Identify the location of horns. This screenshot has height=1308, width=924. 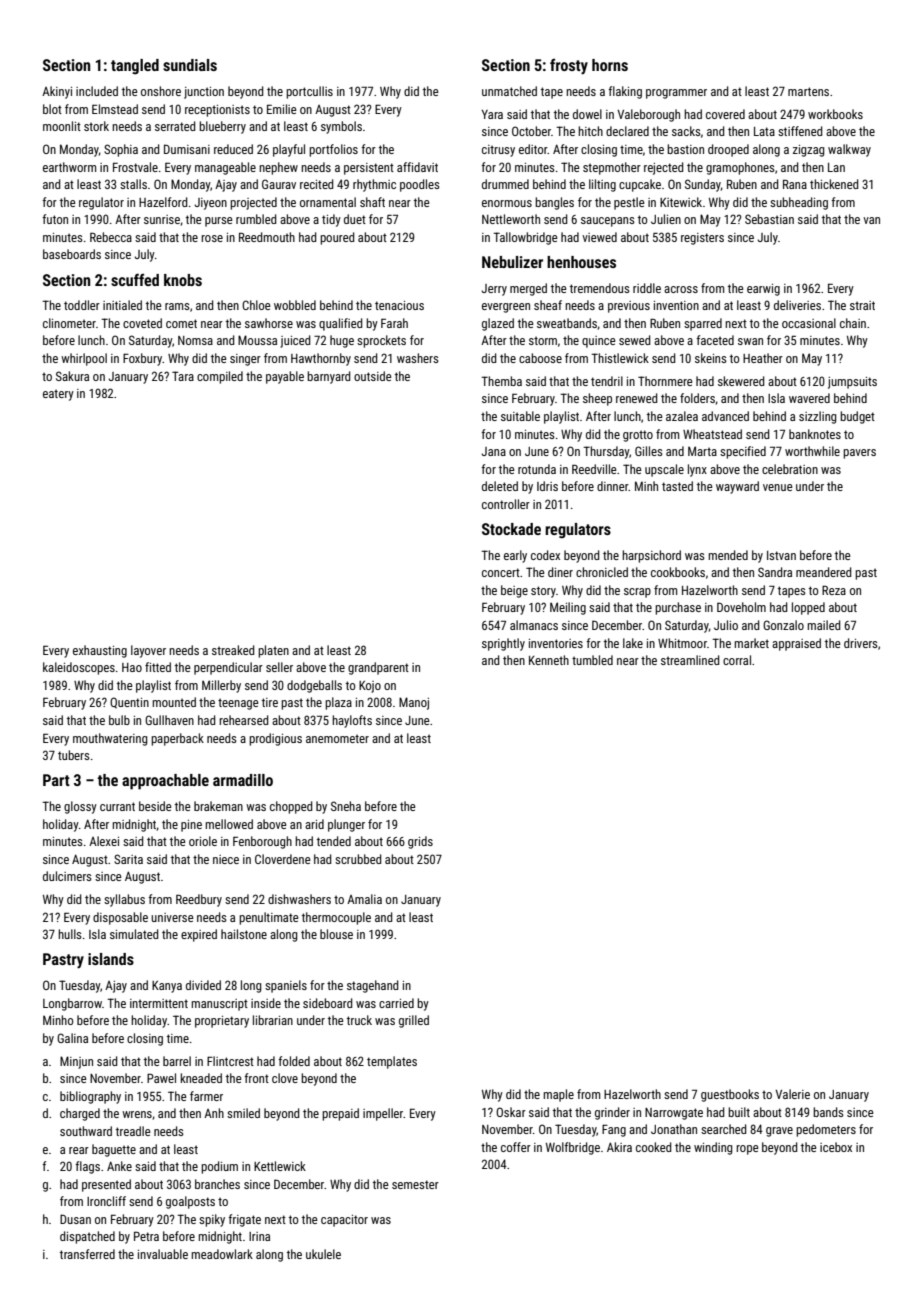
(610, 65).
